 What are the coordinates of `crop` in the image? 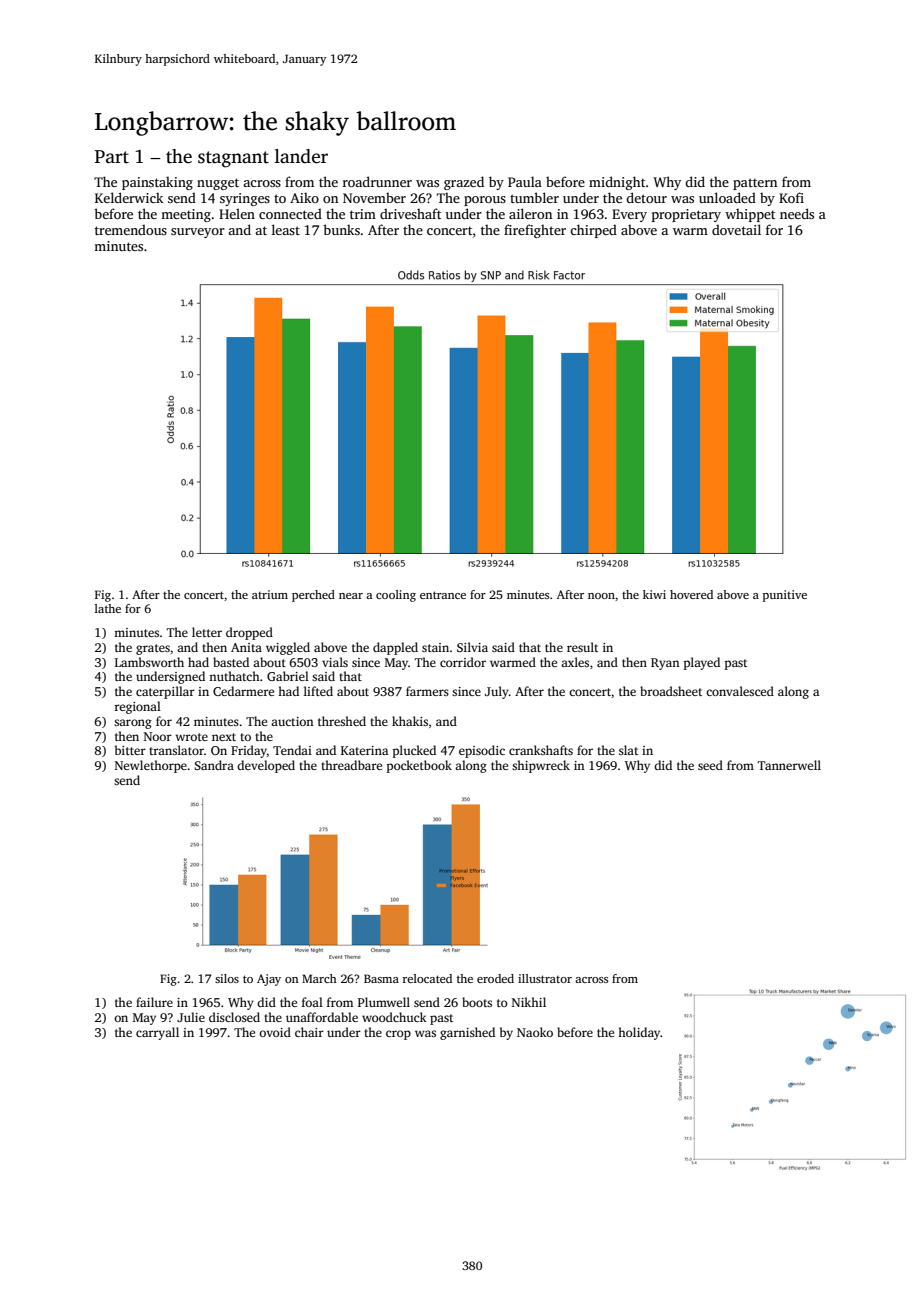 It's located at (398, 1035).
